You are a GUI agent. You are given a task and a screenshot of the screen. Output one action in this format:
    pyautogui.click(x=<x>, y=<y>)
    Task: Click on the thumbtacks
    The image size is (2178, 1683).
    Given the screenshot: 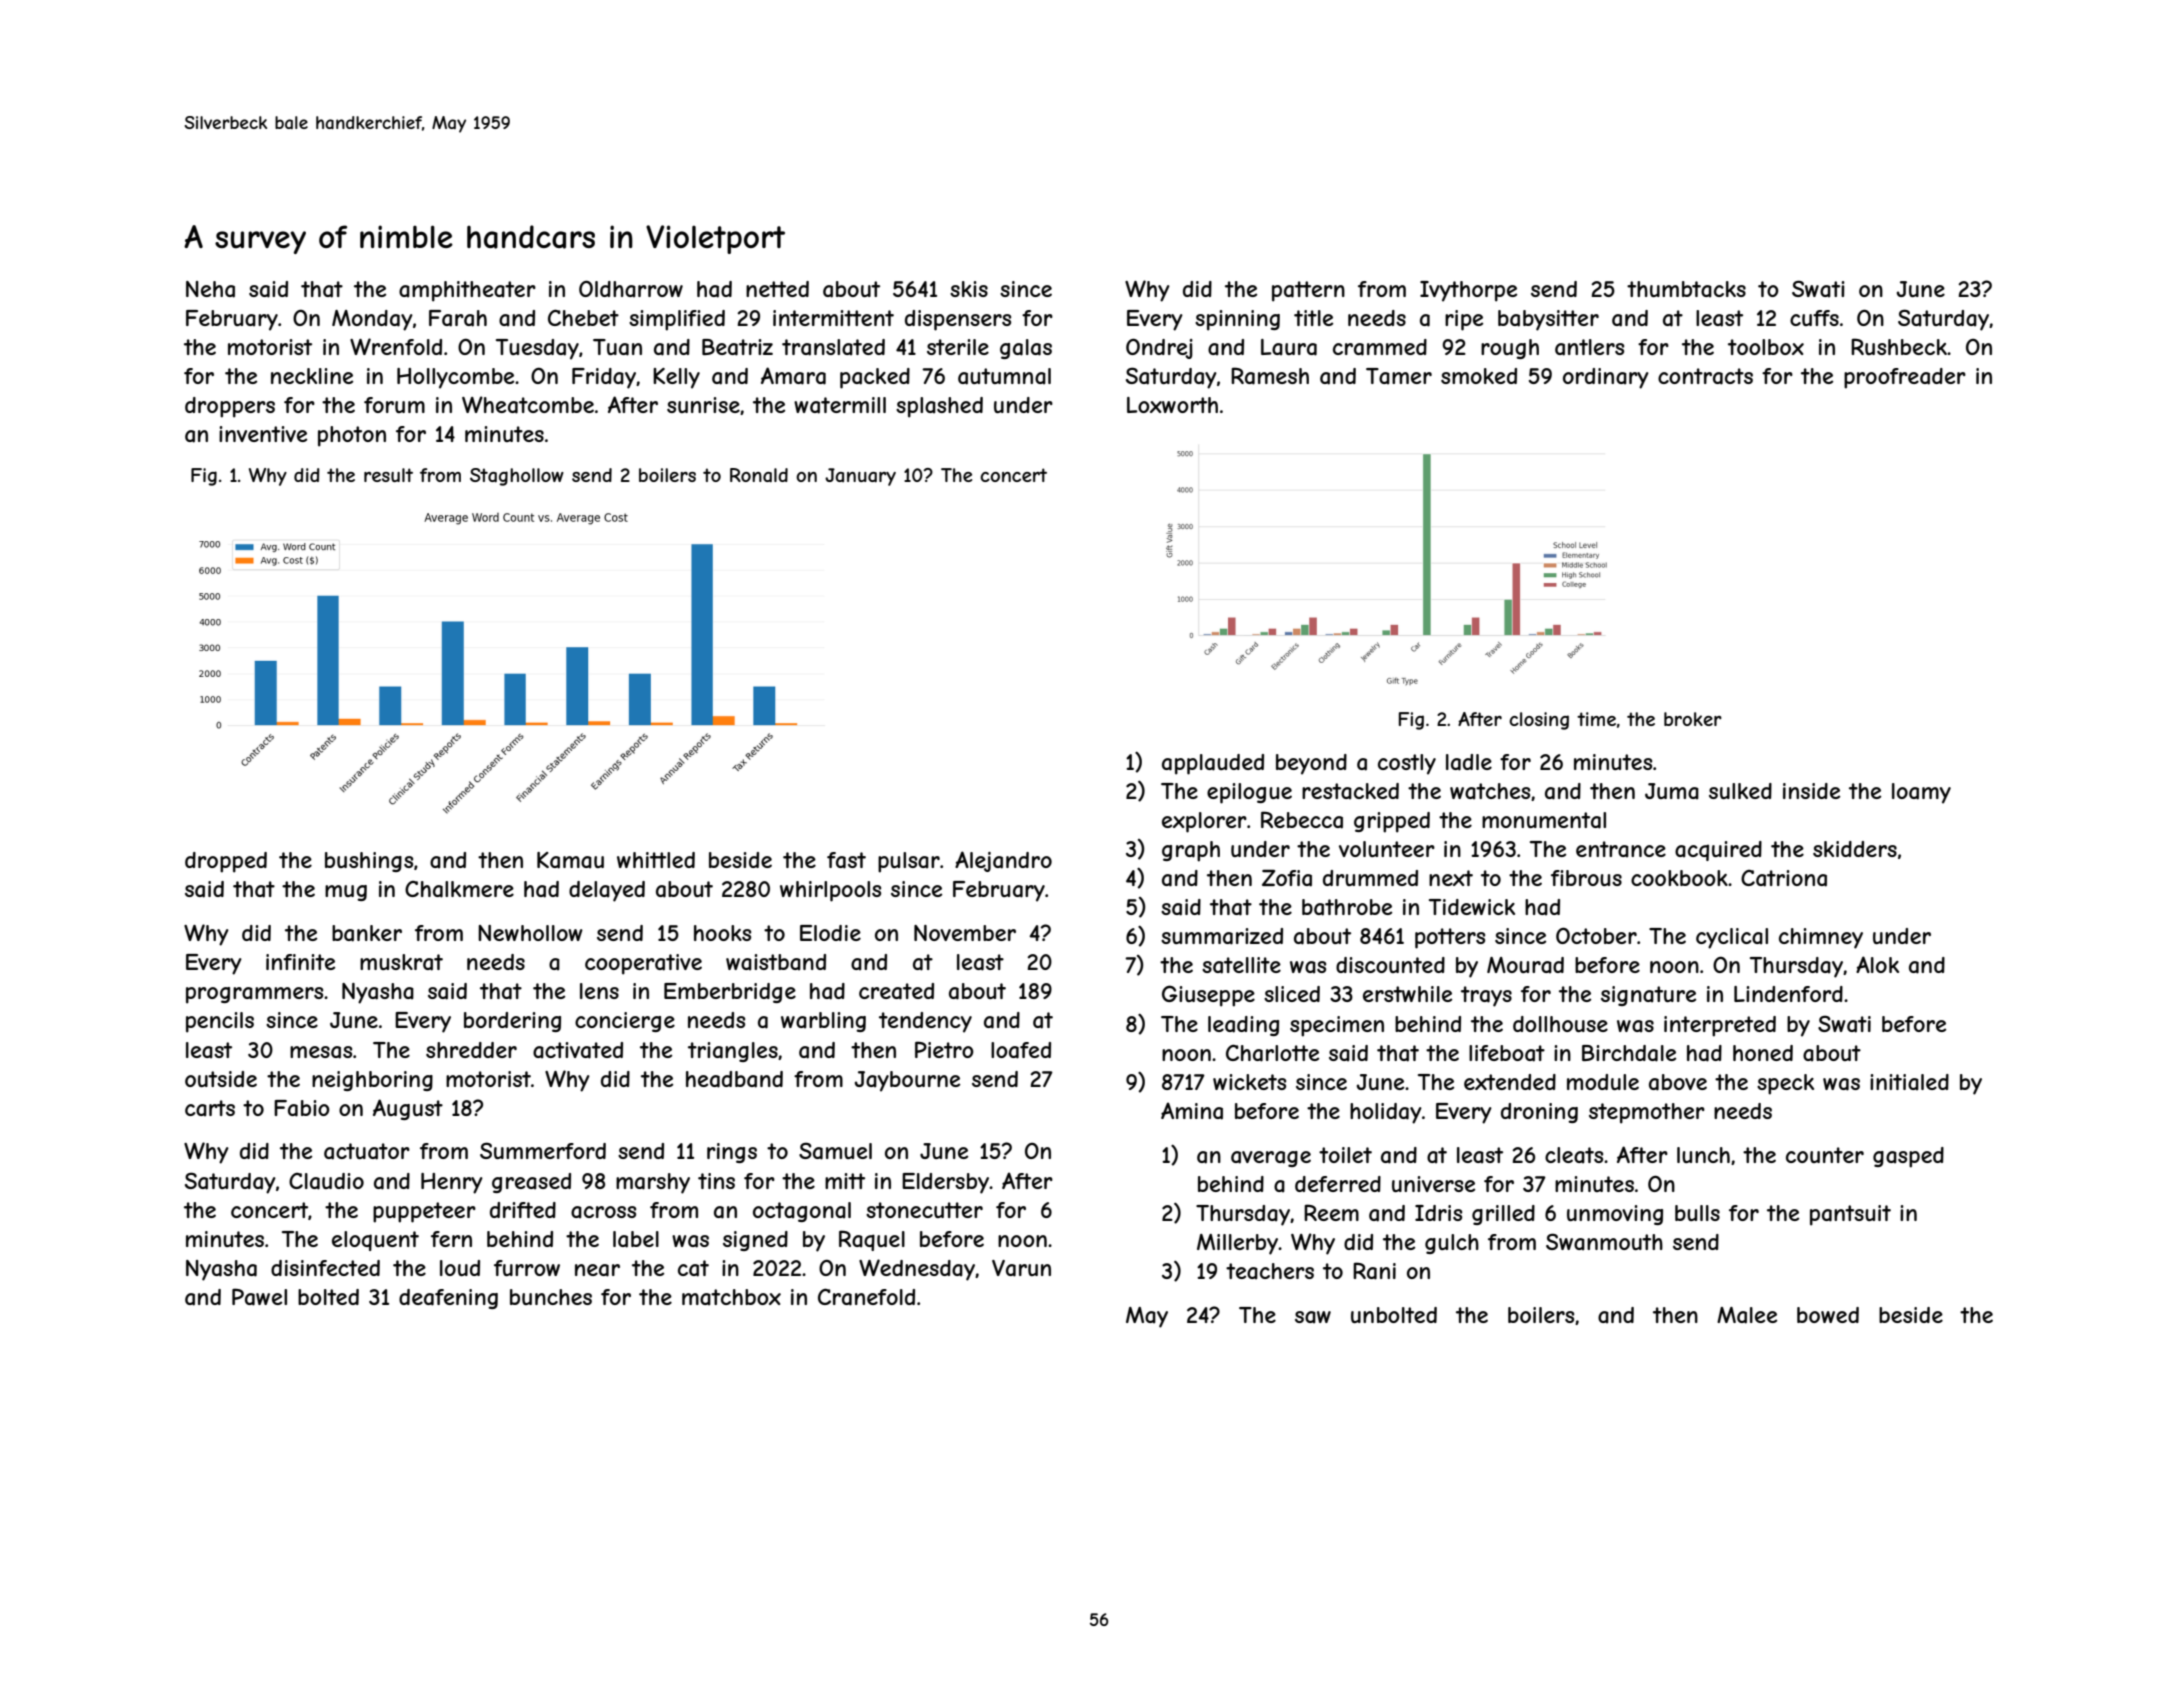 What is the action you would take?
    pyautogui.click(x=1686, y=289)
